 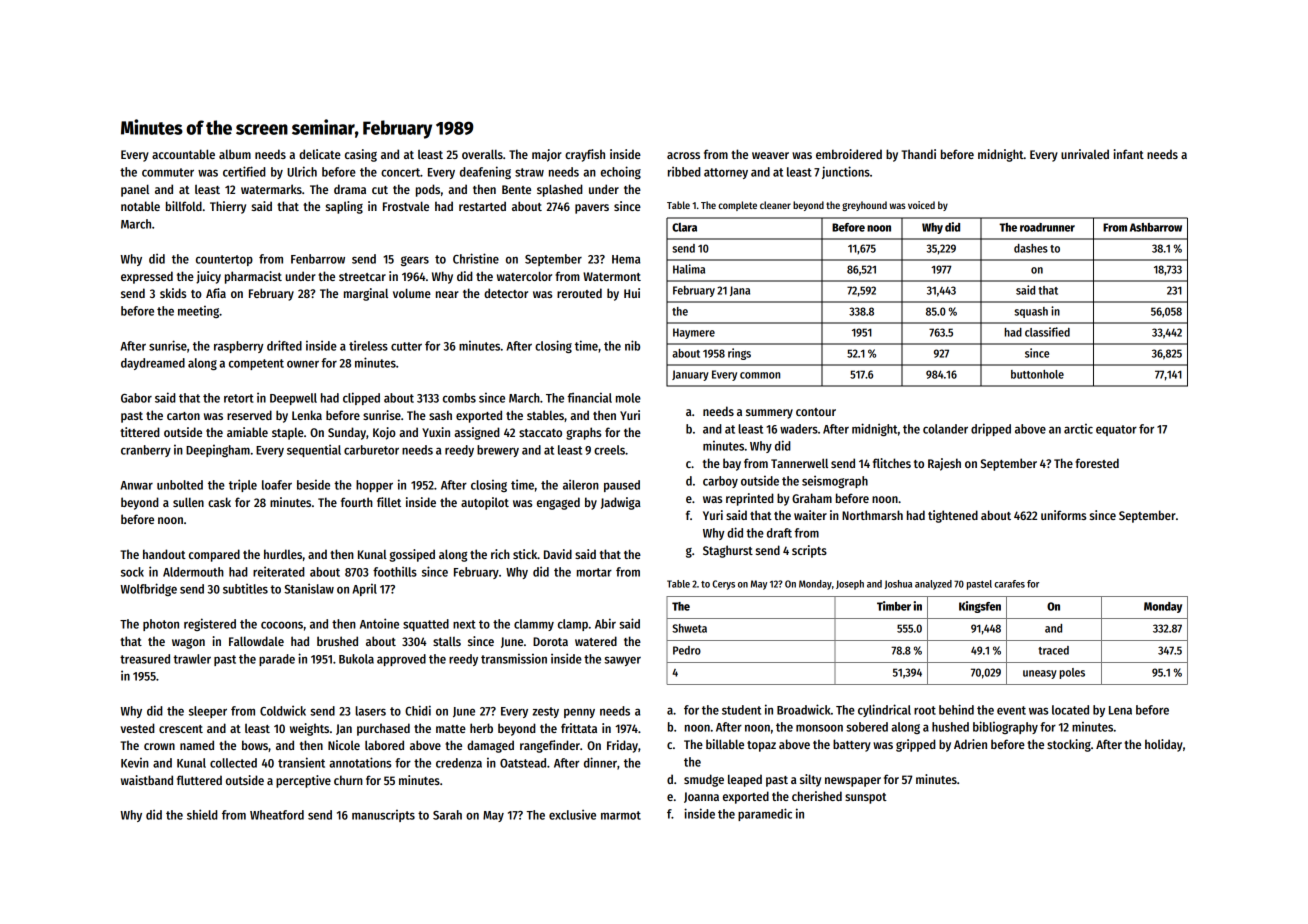 I want to click on billable, so click(x=725, y=744).
